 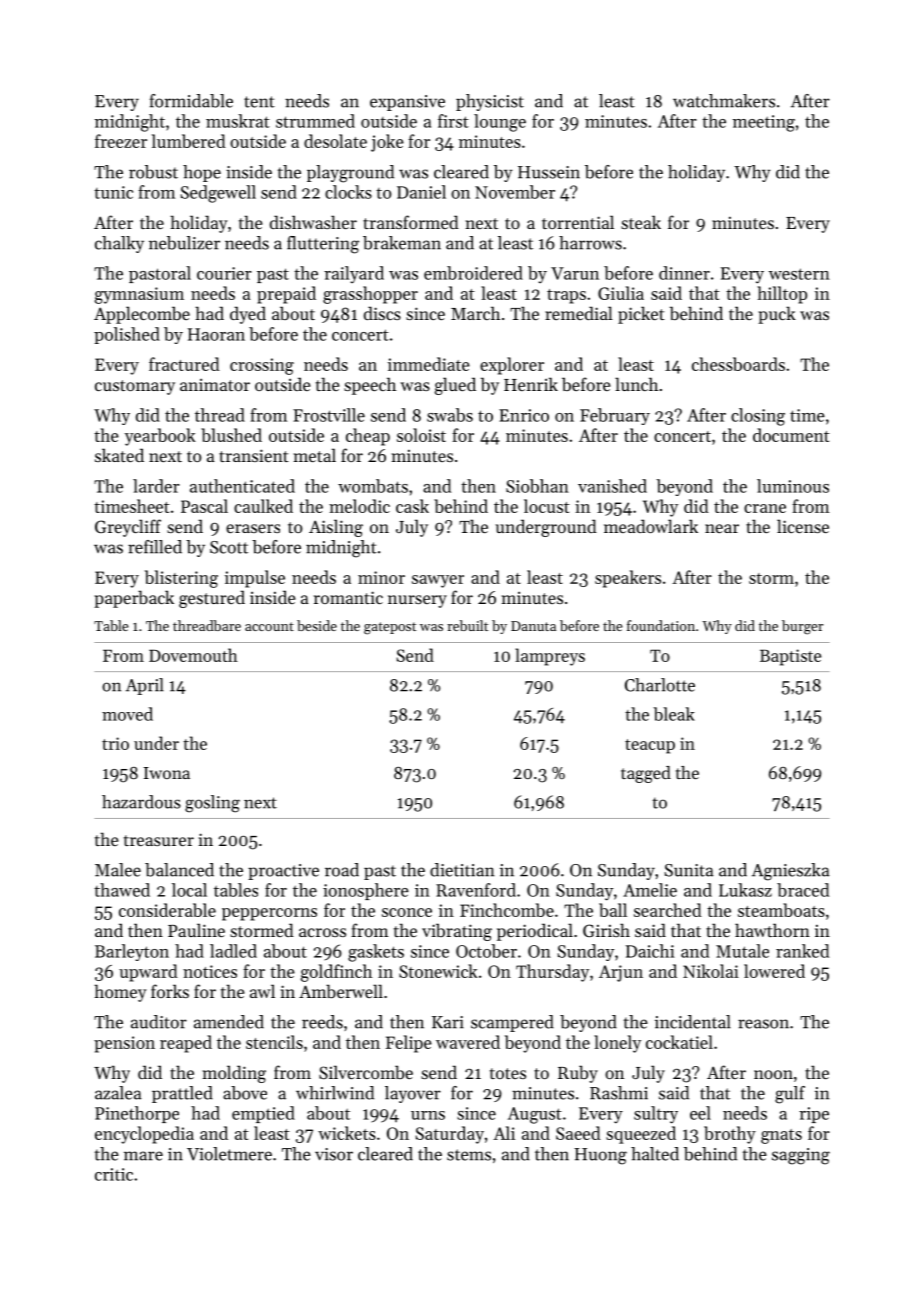 I want to click on transformed, so click(x=411, y=222).
